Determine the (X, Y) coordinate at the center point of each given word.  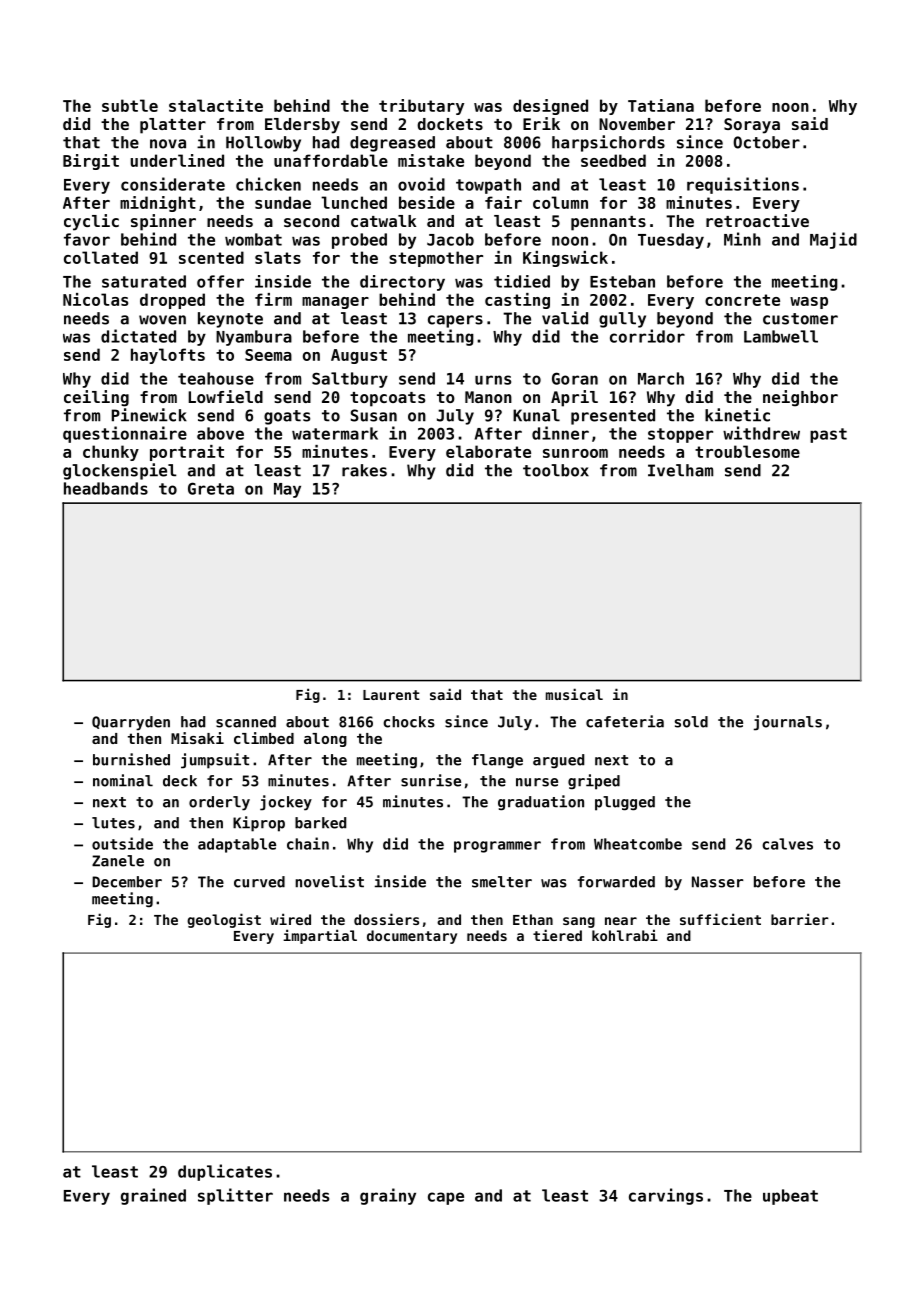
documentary (412, 937)
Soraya (752, 126)
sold (691, 722)
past (828, 435)
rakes (364, 470)
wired (290, 919)
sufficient (720, 919)
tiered (557, 935)
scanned (246, 722)
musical (574, 694)
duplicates (225, 1172)
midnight (158, 204)
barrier (800, 919)
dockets (450, 124)
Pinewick (149, 415)
